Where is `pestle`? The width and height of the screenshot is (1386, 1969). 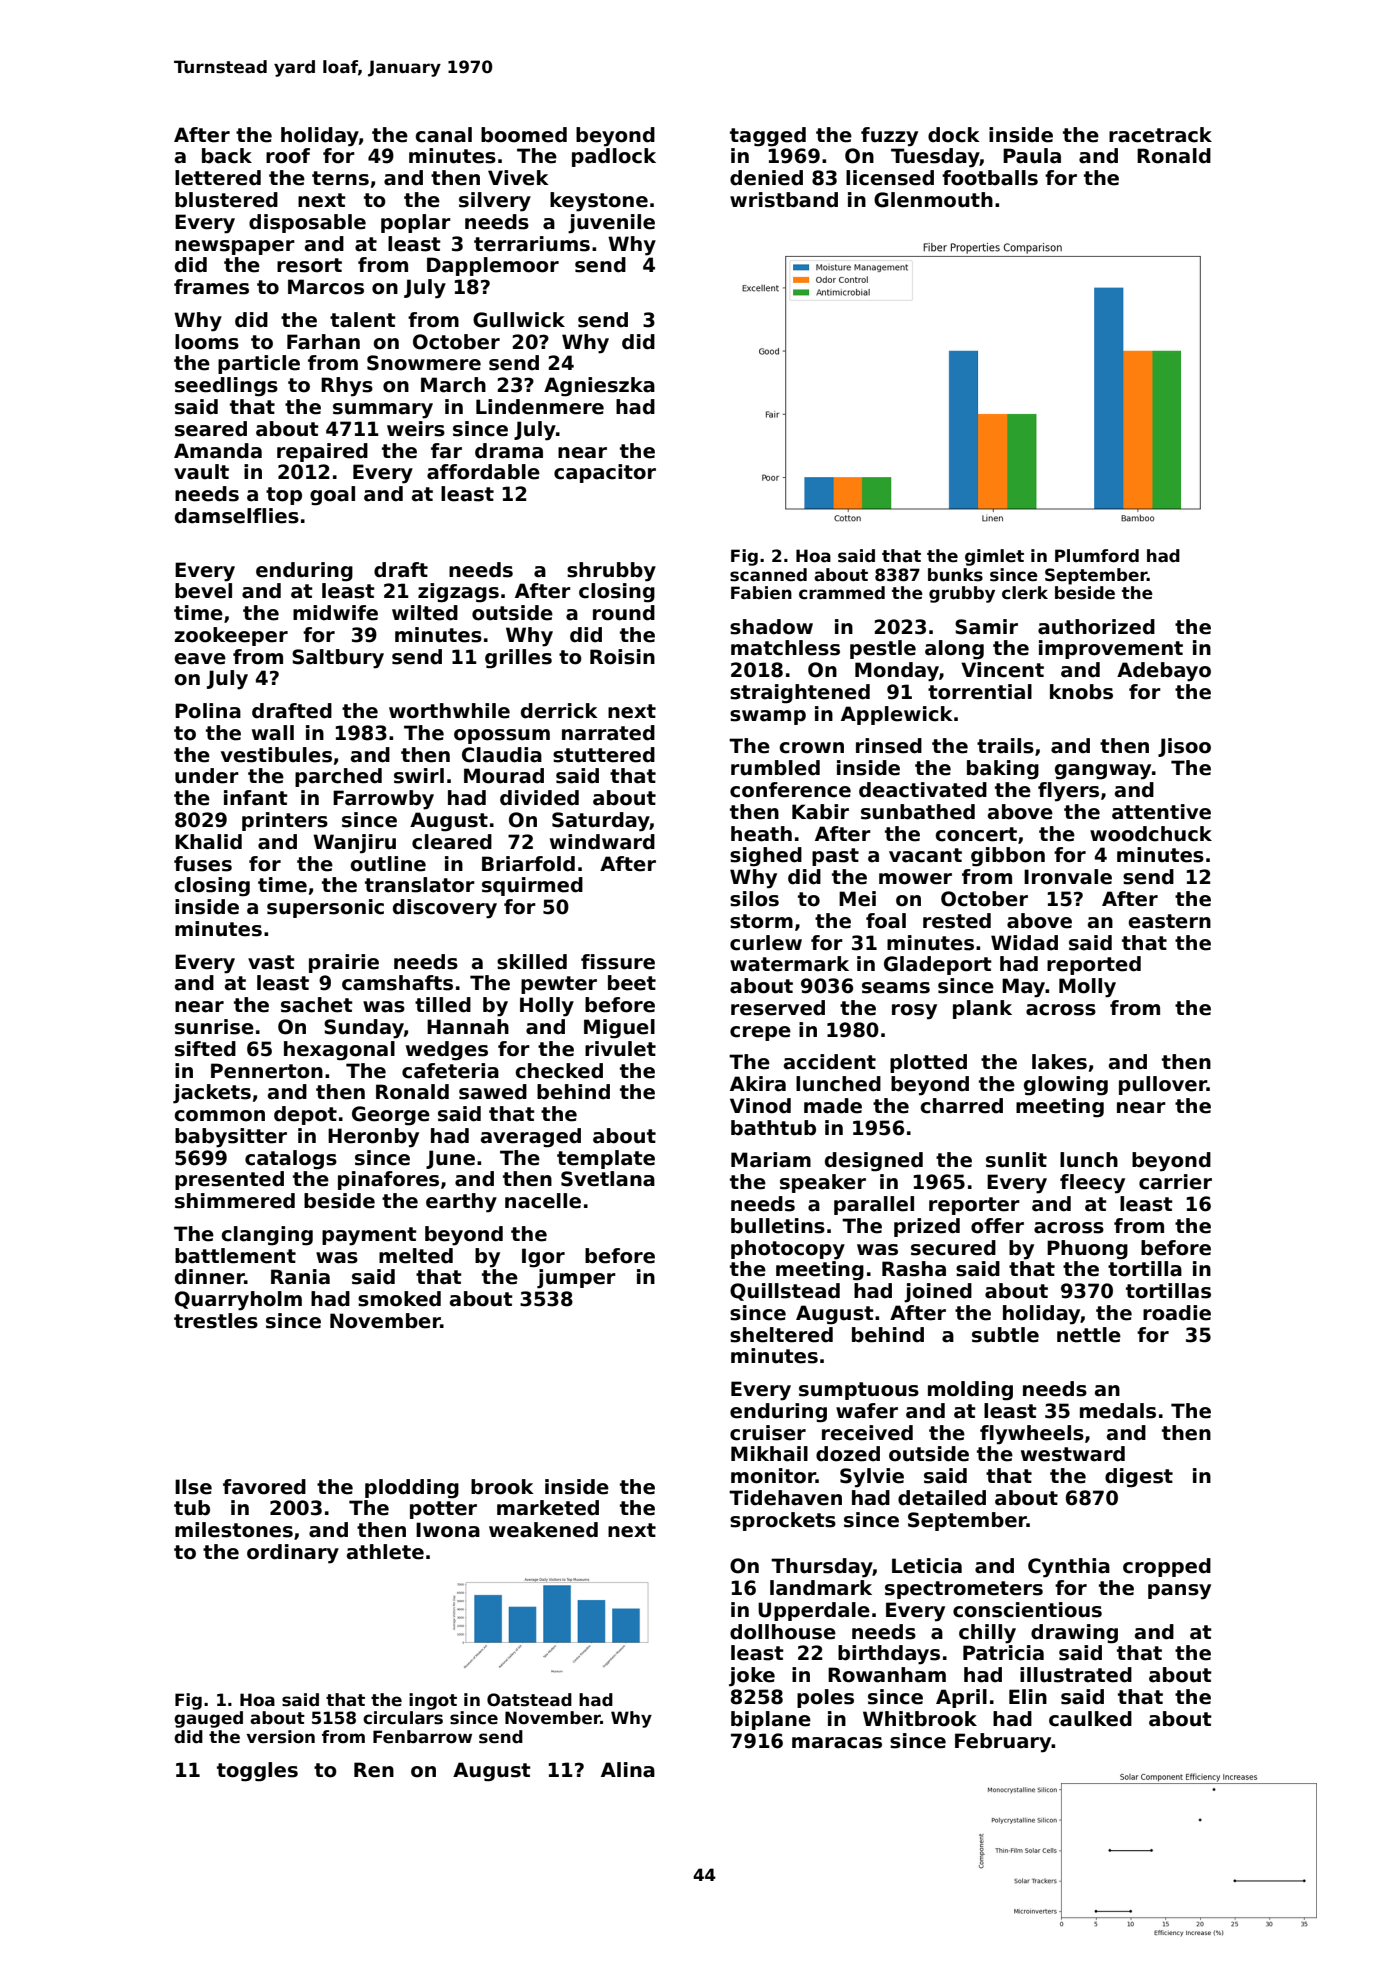
pestle is located at coordinates (883, 649).
